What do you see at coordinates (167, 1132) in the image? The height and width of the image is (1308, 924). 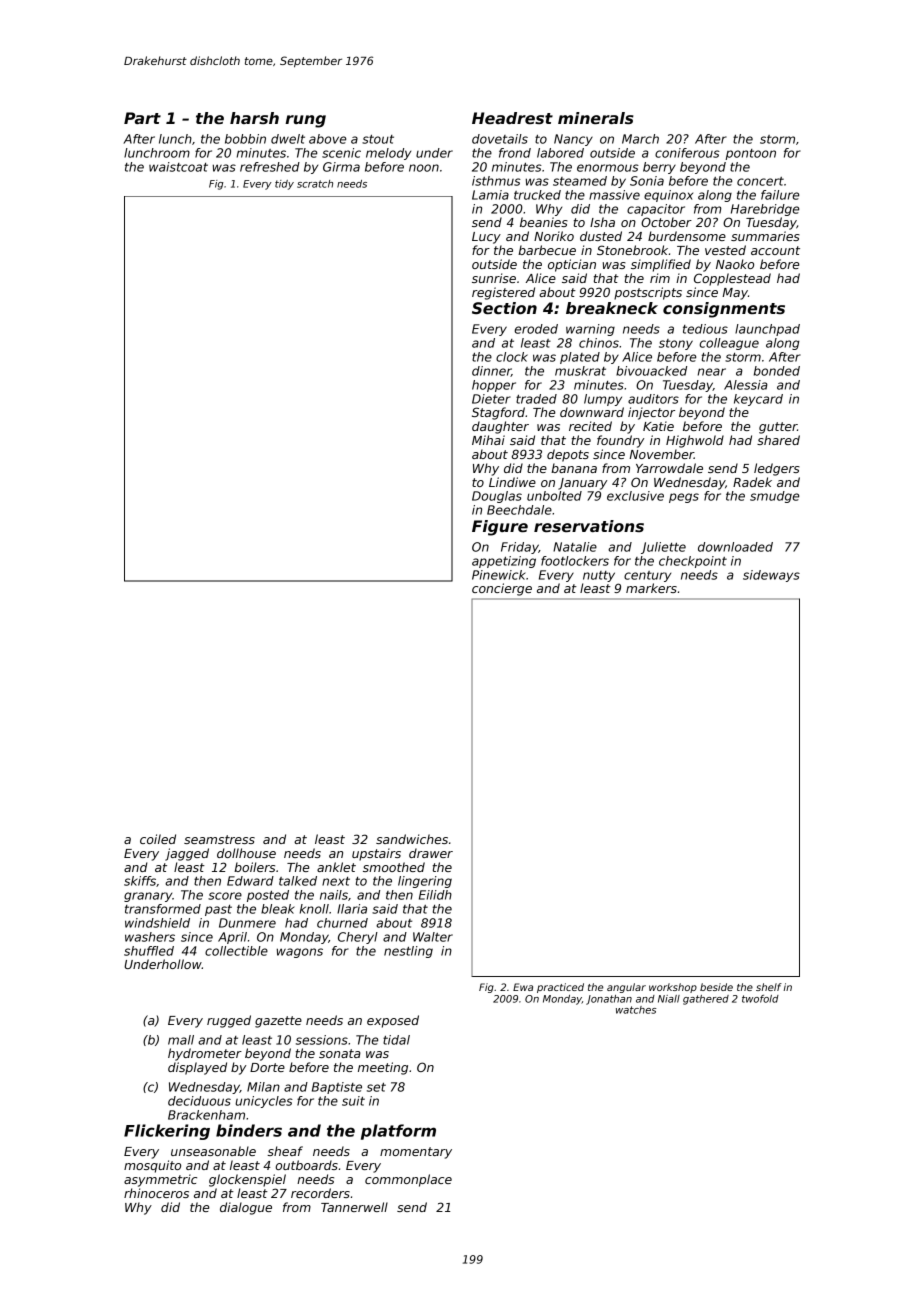 I see `Flickering` at bounding box center [167, 1132].
